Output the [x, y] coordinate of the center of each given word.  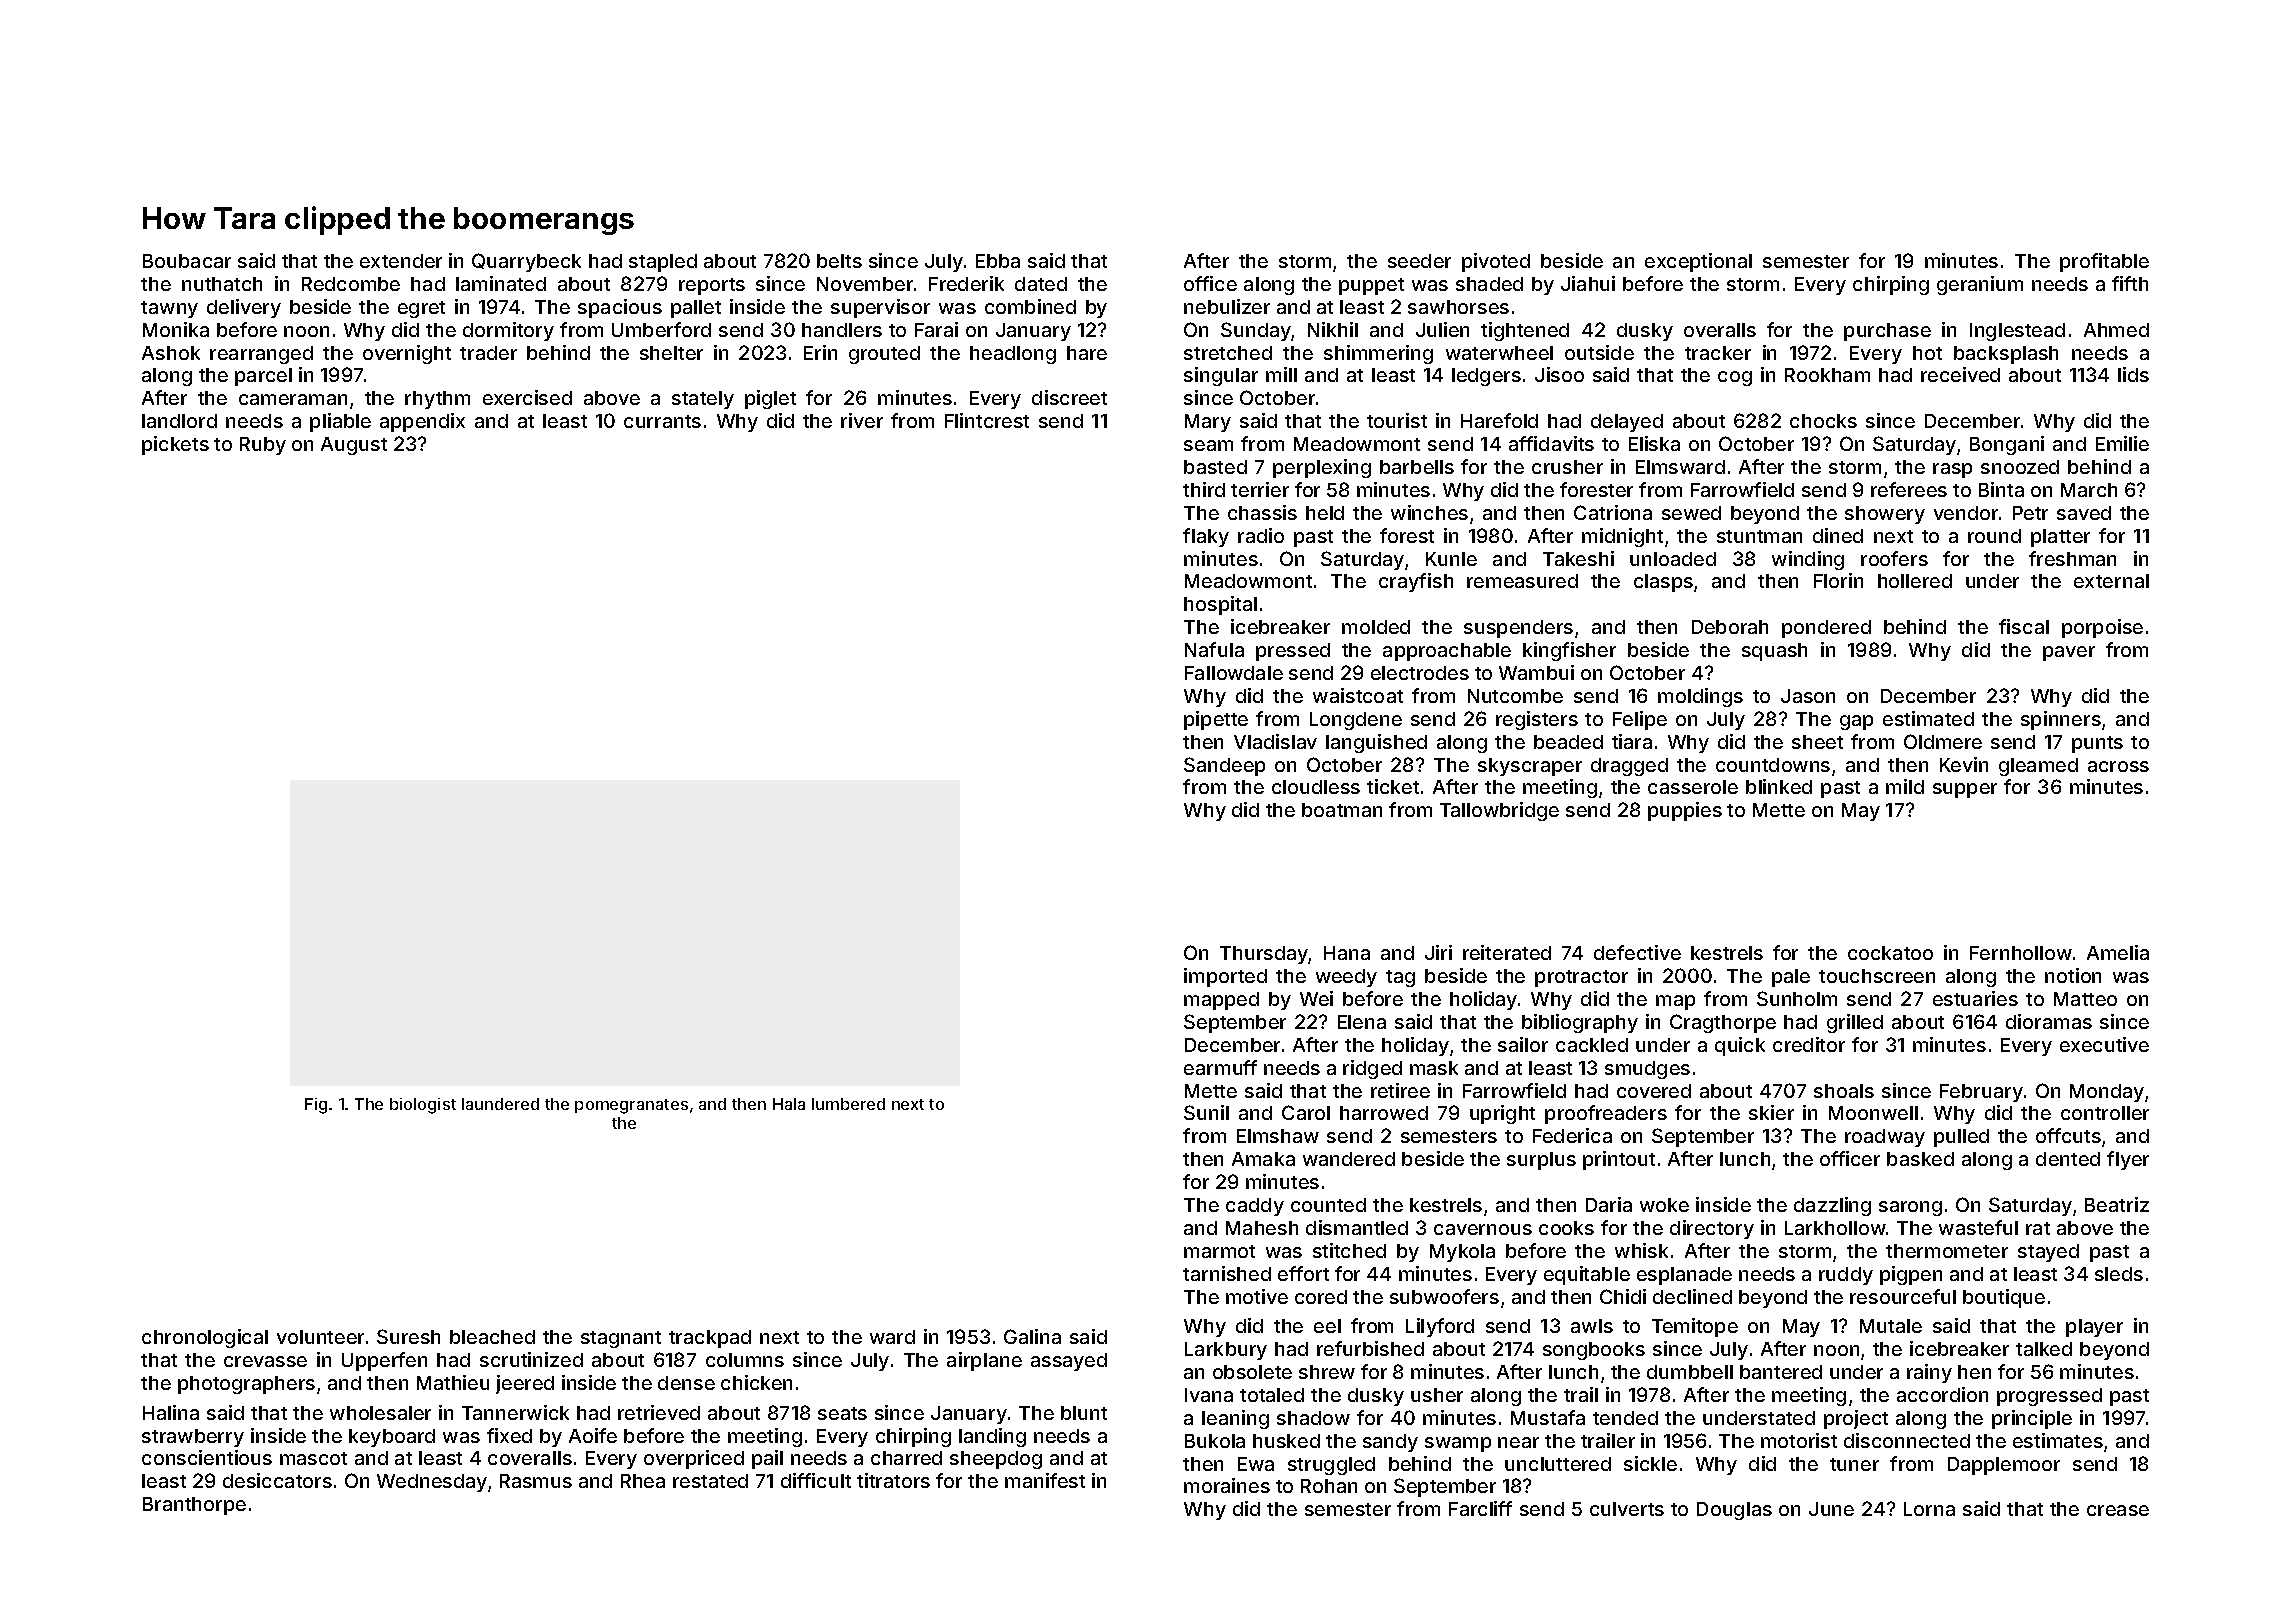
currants [662, 421]
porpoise [2102, 628]
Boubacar [187, 261]
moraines [1227, 1485]
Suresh [408, 1336]
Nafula [1214, 649]
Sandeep [1224, 766]
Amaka [1263, 1159]
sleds [2119, 1274]
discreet [1069, 397]
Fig [316, 1106]
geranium [1980, 285]
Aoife [593, 1435]
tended [1625, 1418]
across [2118, 766]
